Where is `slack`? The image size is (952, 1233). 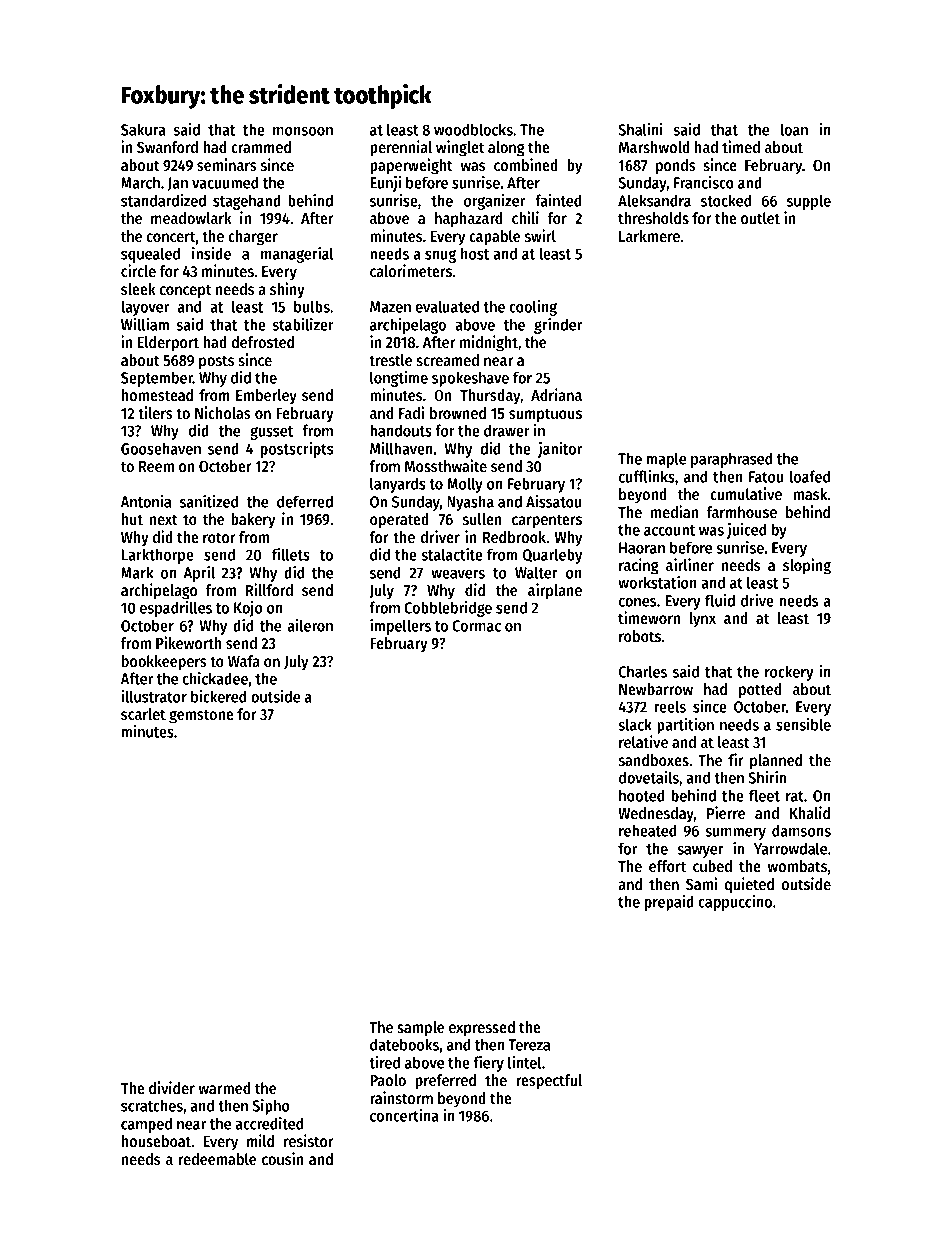 slack is located at coordinates (635, 724).
